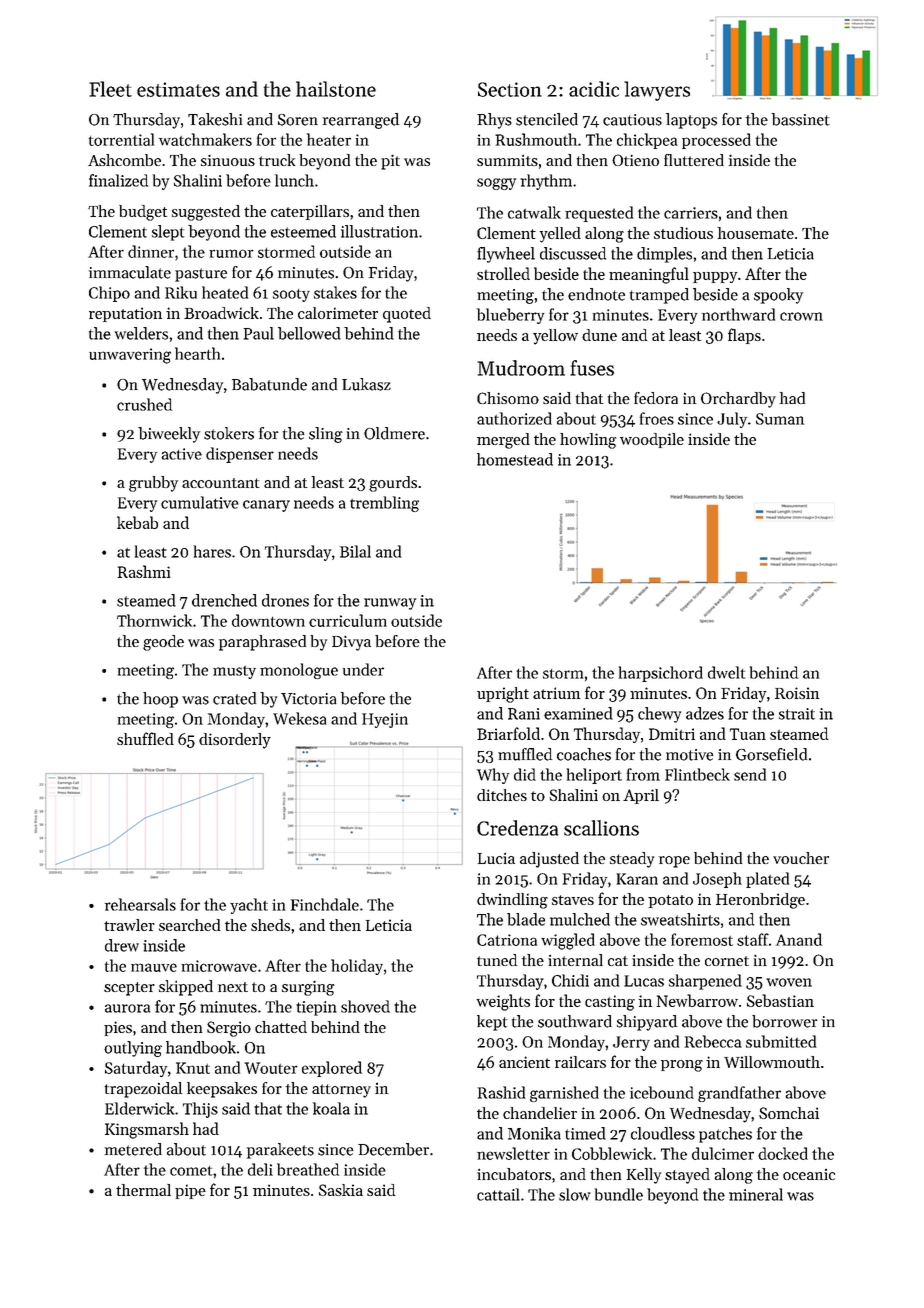  I want to click on harpsichord, so click(661, 674).
